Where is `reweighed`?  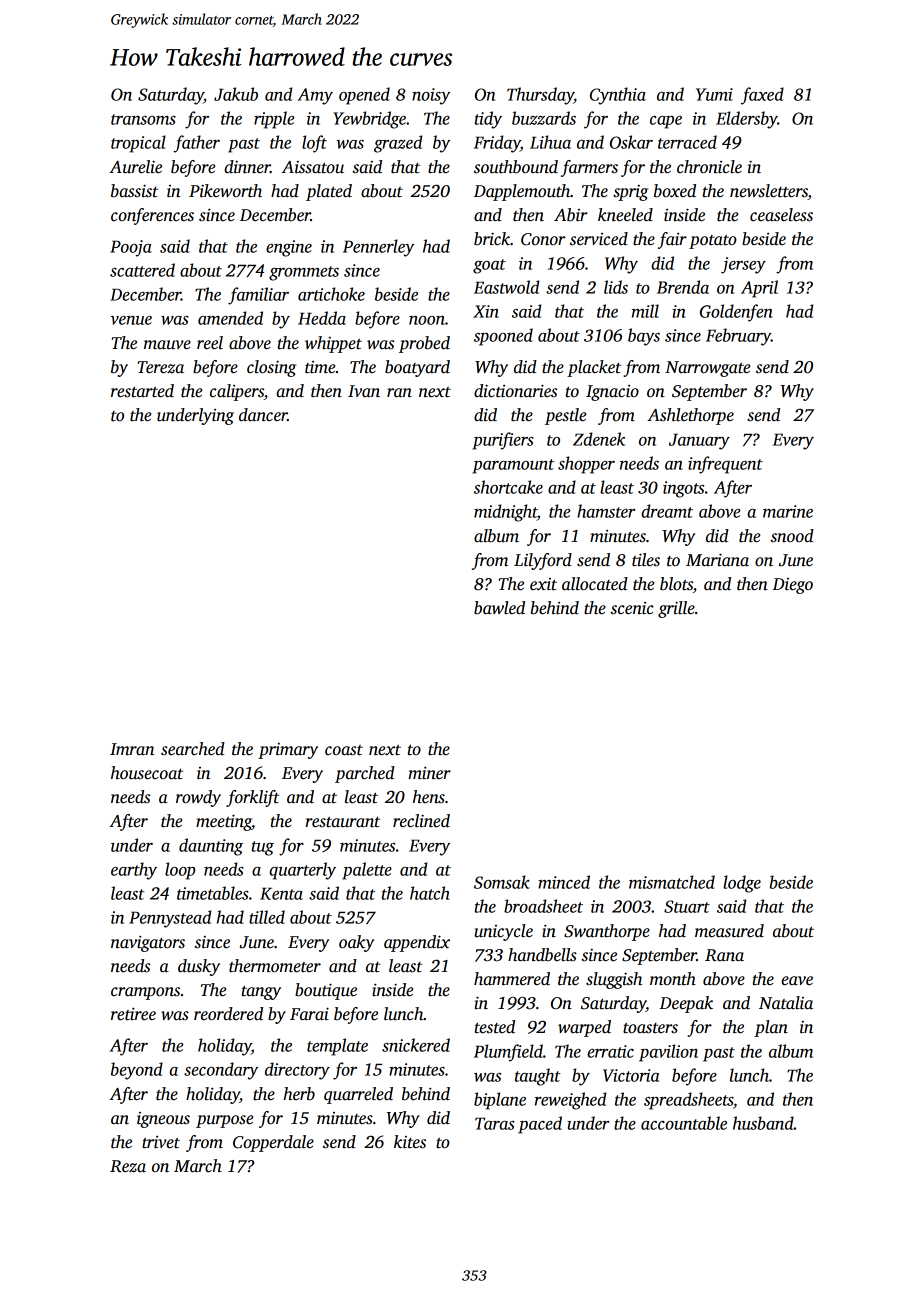
reweighed is located at coordinates (571, 1101).
